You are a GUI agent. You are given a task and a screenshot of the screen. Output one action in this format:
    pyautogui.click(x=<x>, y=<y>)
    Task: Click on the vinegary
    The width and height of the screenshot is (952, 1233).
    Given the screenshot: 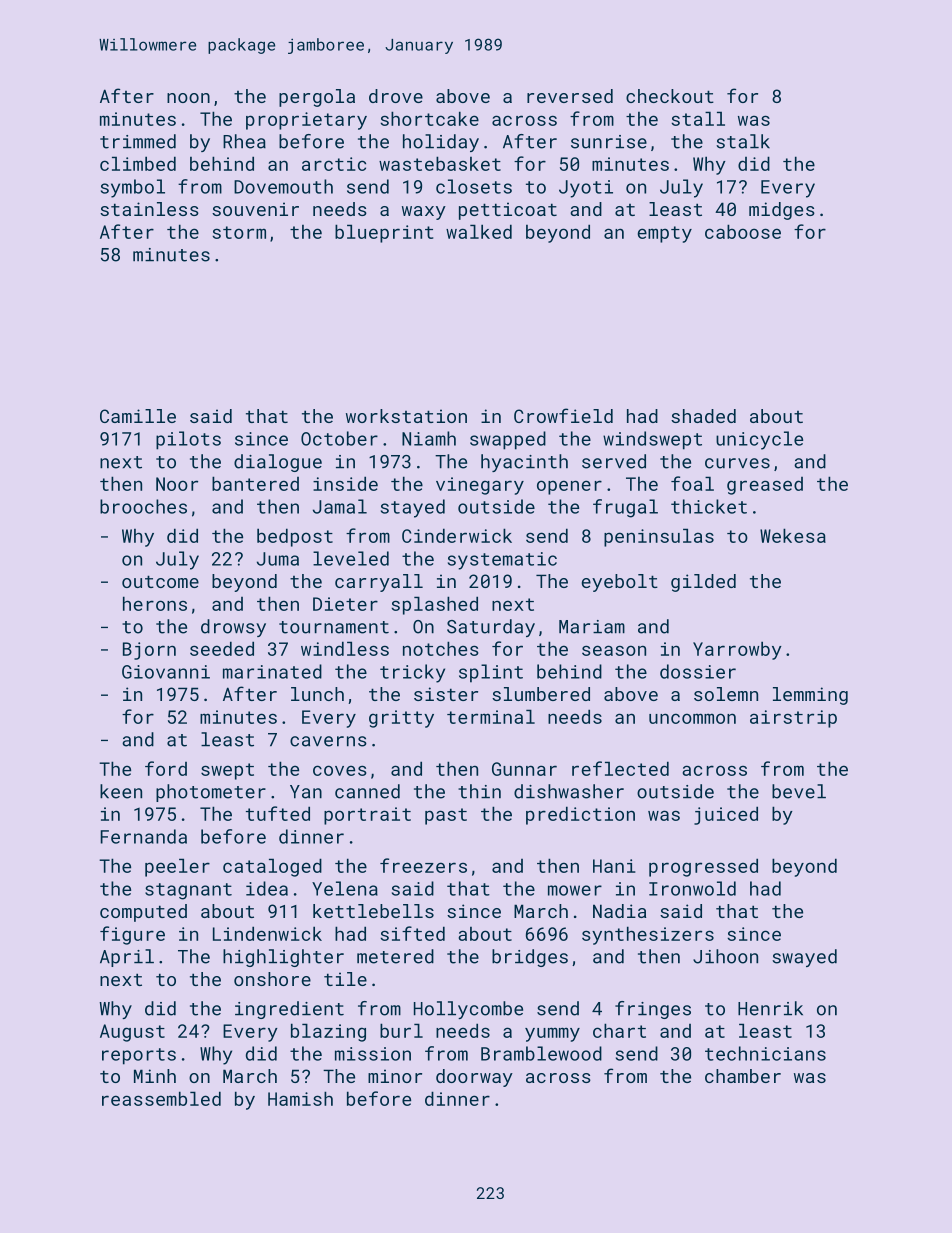 What is the action you would take?
    pyautogui.click(x=480, y=486)
